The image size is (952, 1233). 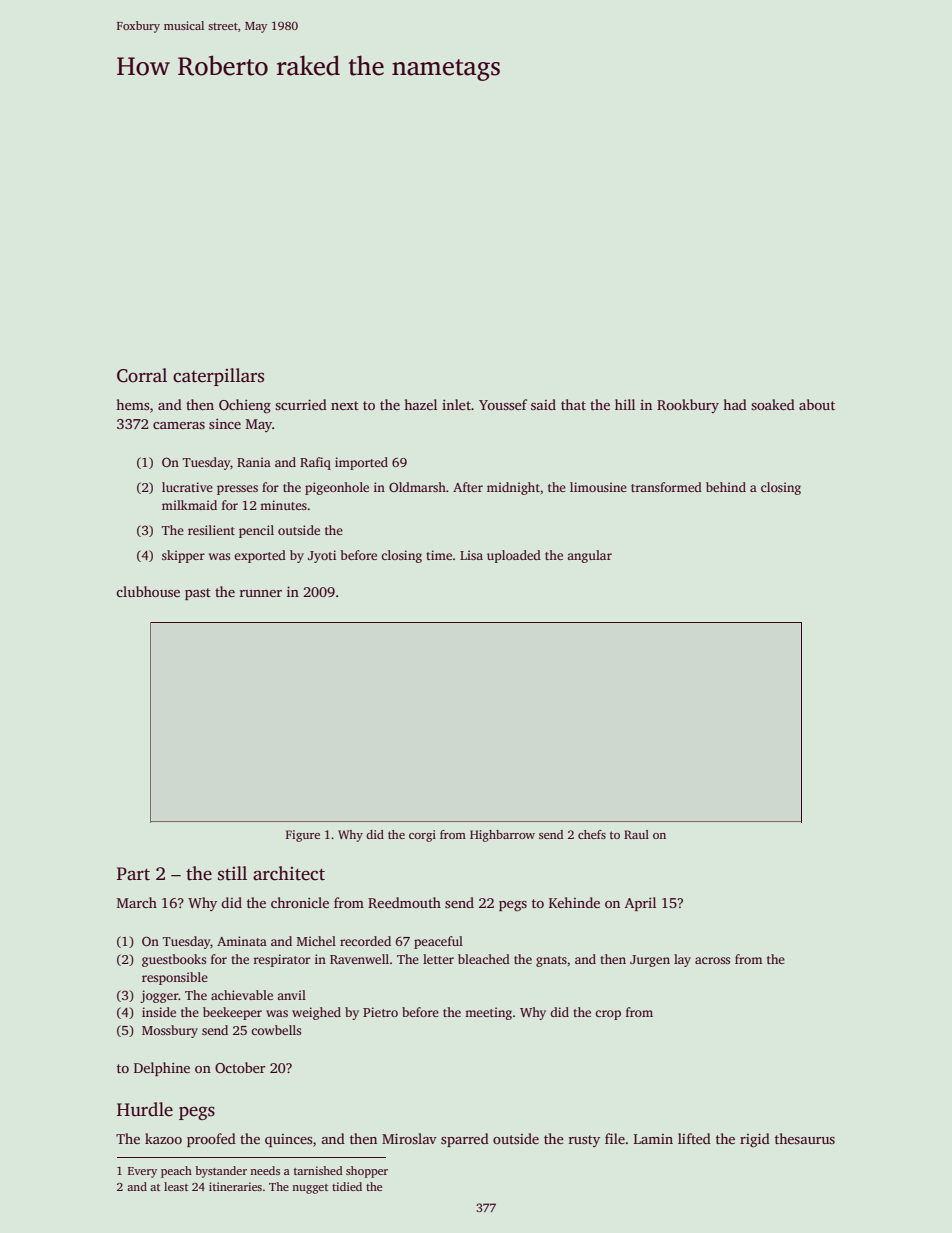 What do you see at coordinates (468, 487) in the page?
I see `After` at bounding box center [468, 487].
